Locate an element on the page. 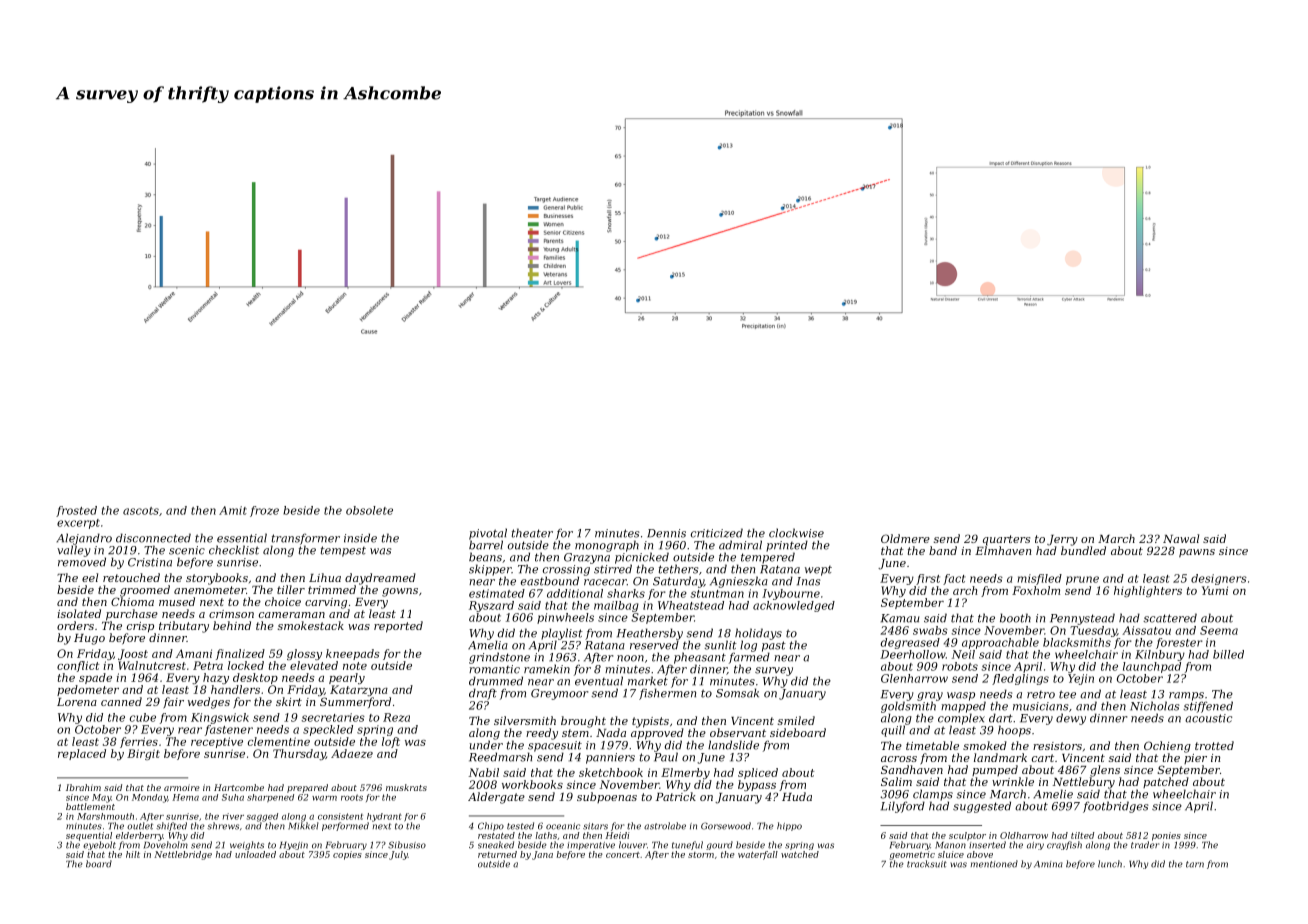  suggested is located at coordinates (982, 807).
